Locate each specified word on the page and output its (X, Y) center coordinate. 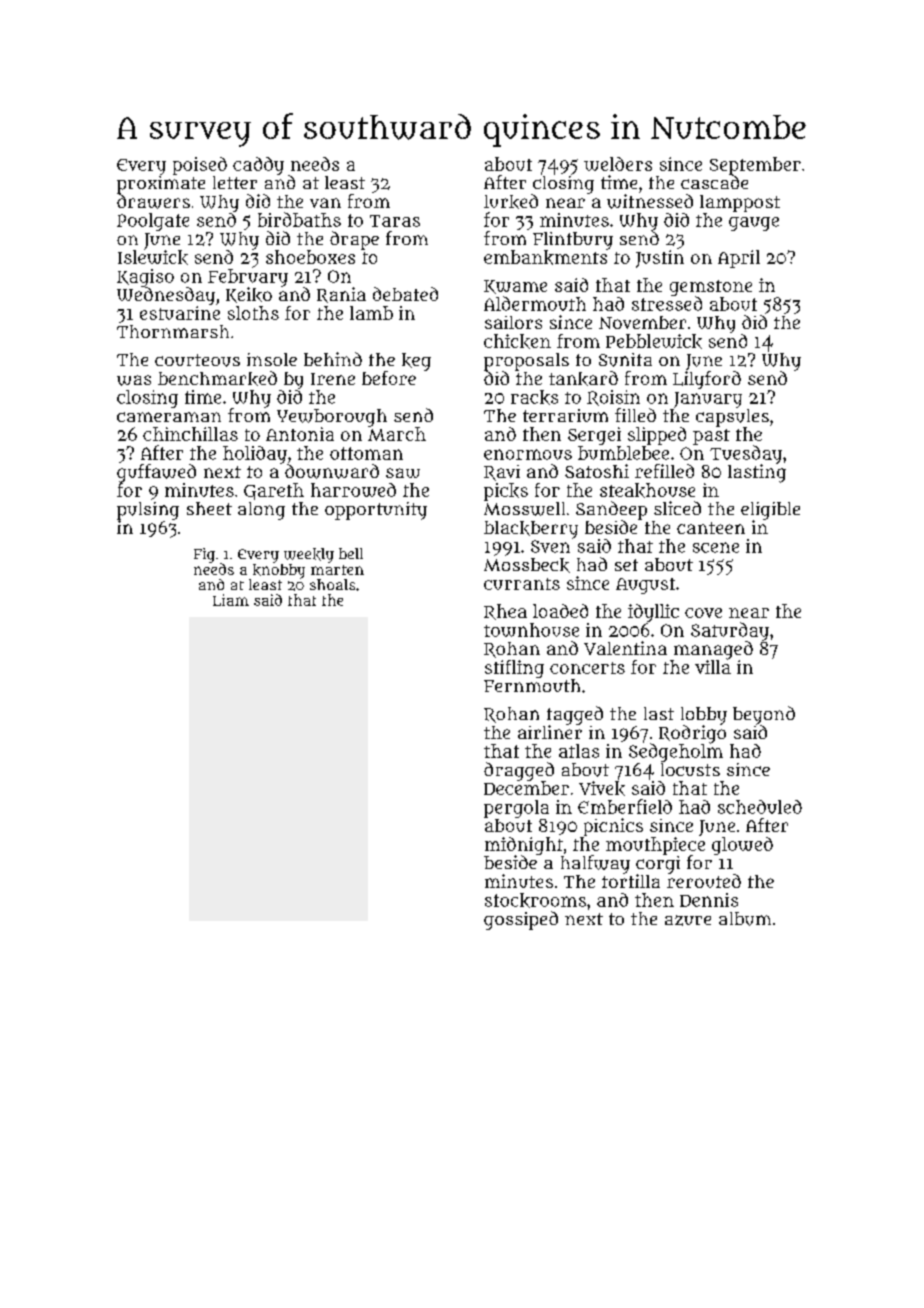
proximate (161, 185)
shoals (332, 584)
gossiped (521, 920)
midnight (524, 846)
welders (618, 164)
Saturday (730, 631)
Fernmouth (532, 685)
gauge (754, 224)
